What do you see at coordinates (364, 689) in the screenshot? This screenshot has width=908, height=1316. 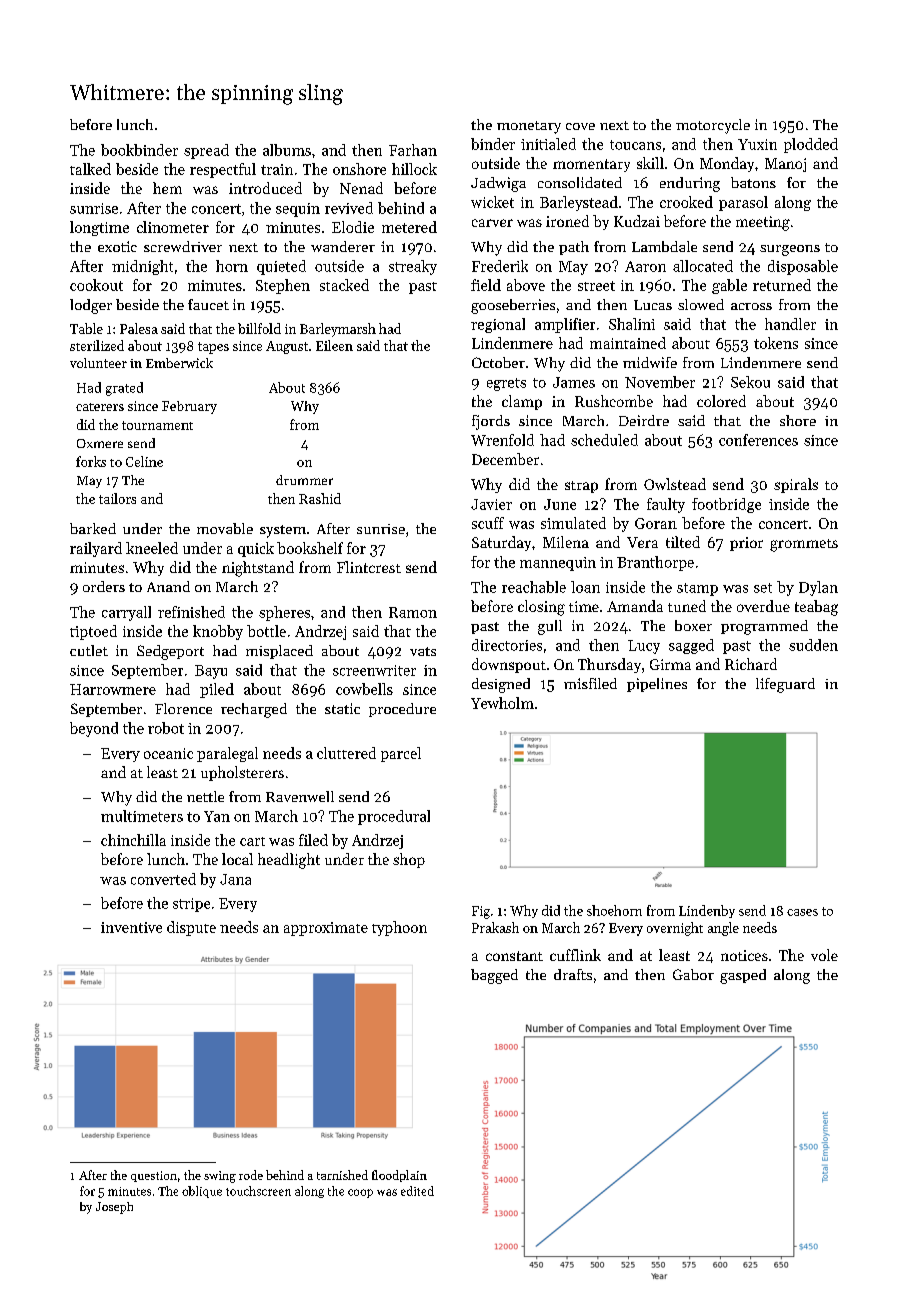 I see `cowbells` at bounding box center [364, 689].
